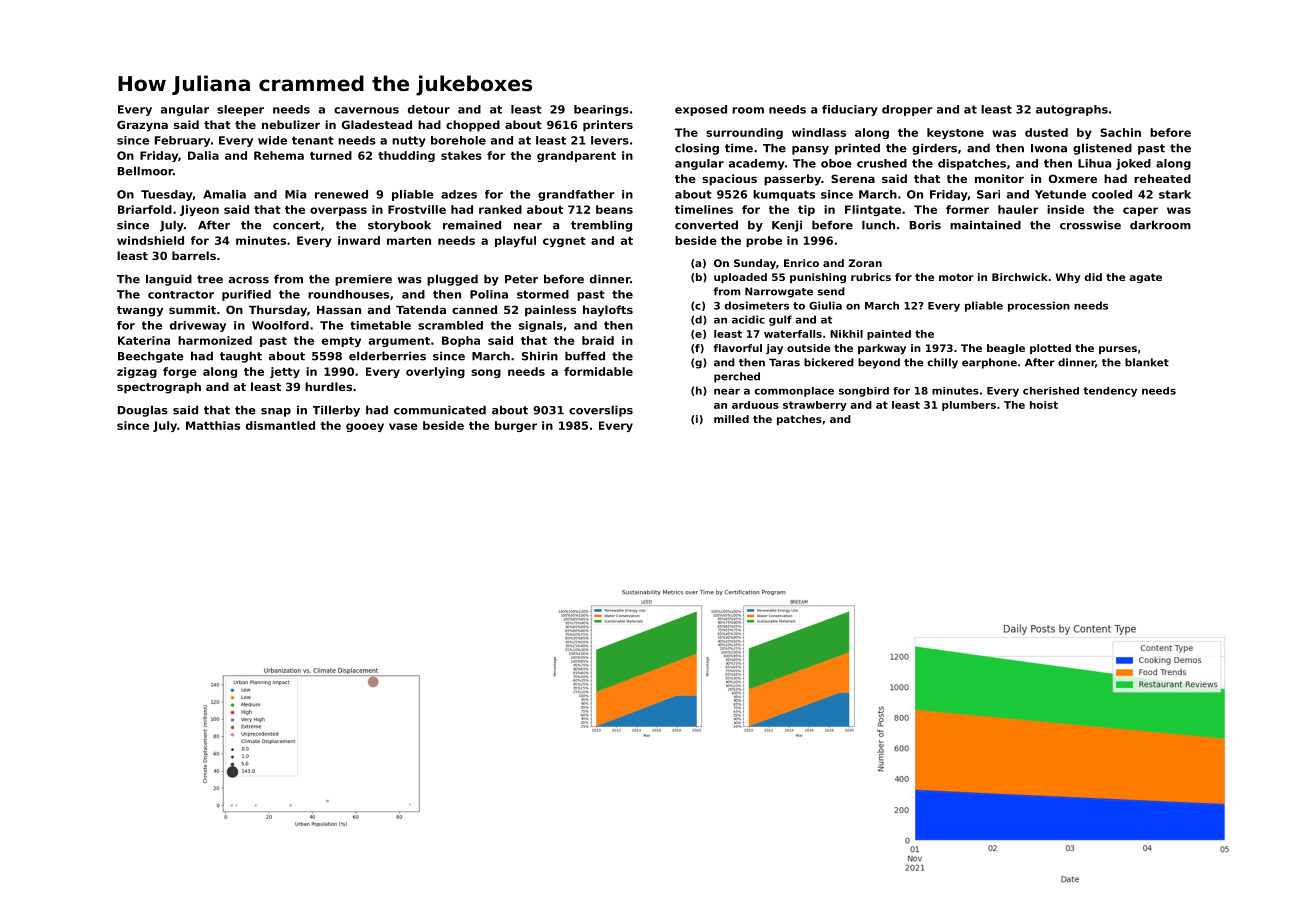 The image size is (1308, 924). What do you see at coordinates (1090, 225) in the screenshot?
I see `crosswise` at bounding box center [1090, 225].
